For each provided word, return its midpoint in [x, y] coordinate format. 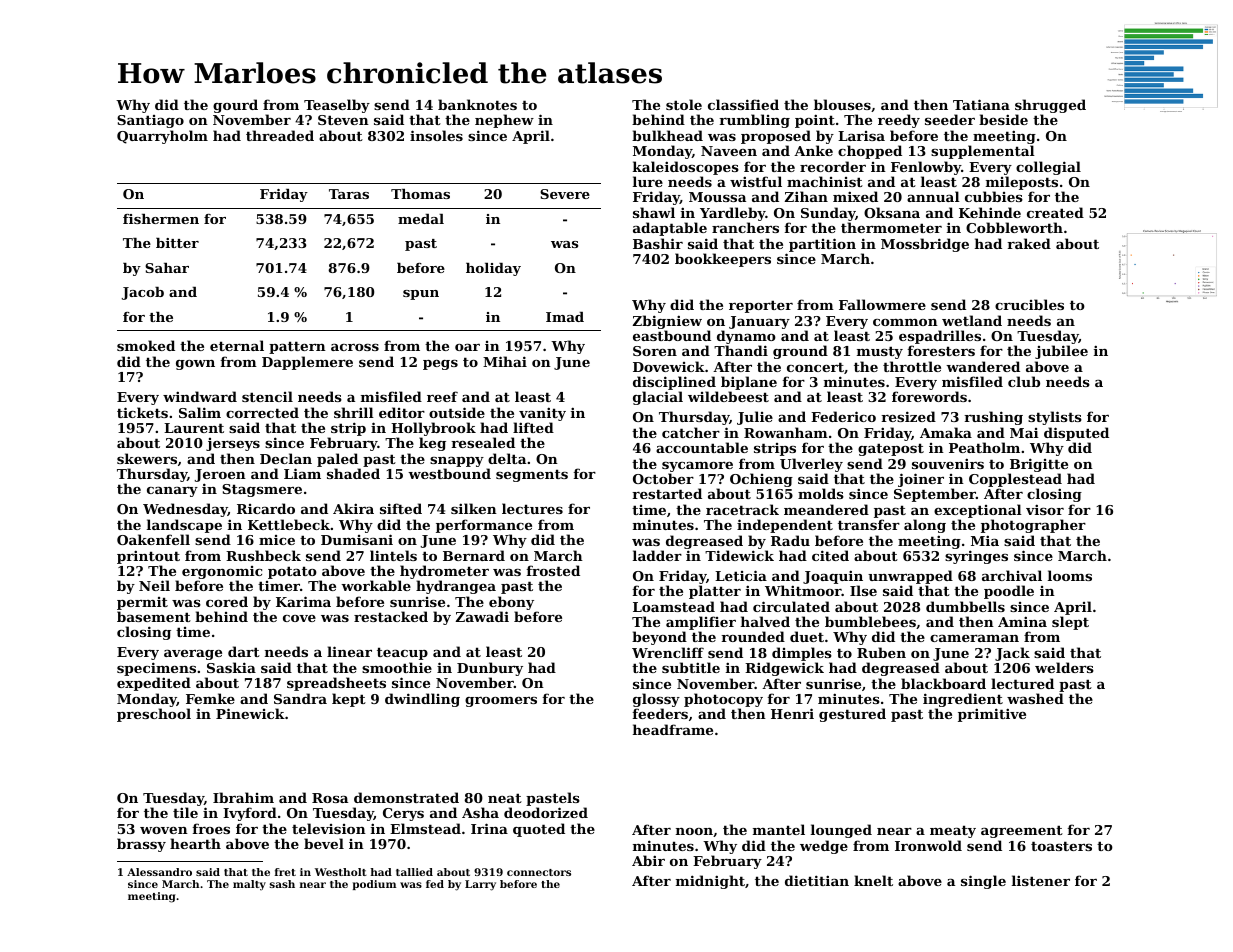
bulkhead [667, 135]
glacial [658, 398]
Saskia [231, 667]
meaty [953, 831]
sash [282, 884]
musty [880, 352]
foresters [941, 350]
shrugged [1050, 107]
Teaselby [337, 106]
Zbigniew [667, 322]
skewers [147, 458]
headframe [673, 729]
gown [195, 365]
